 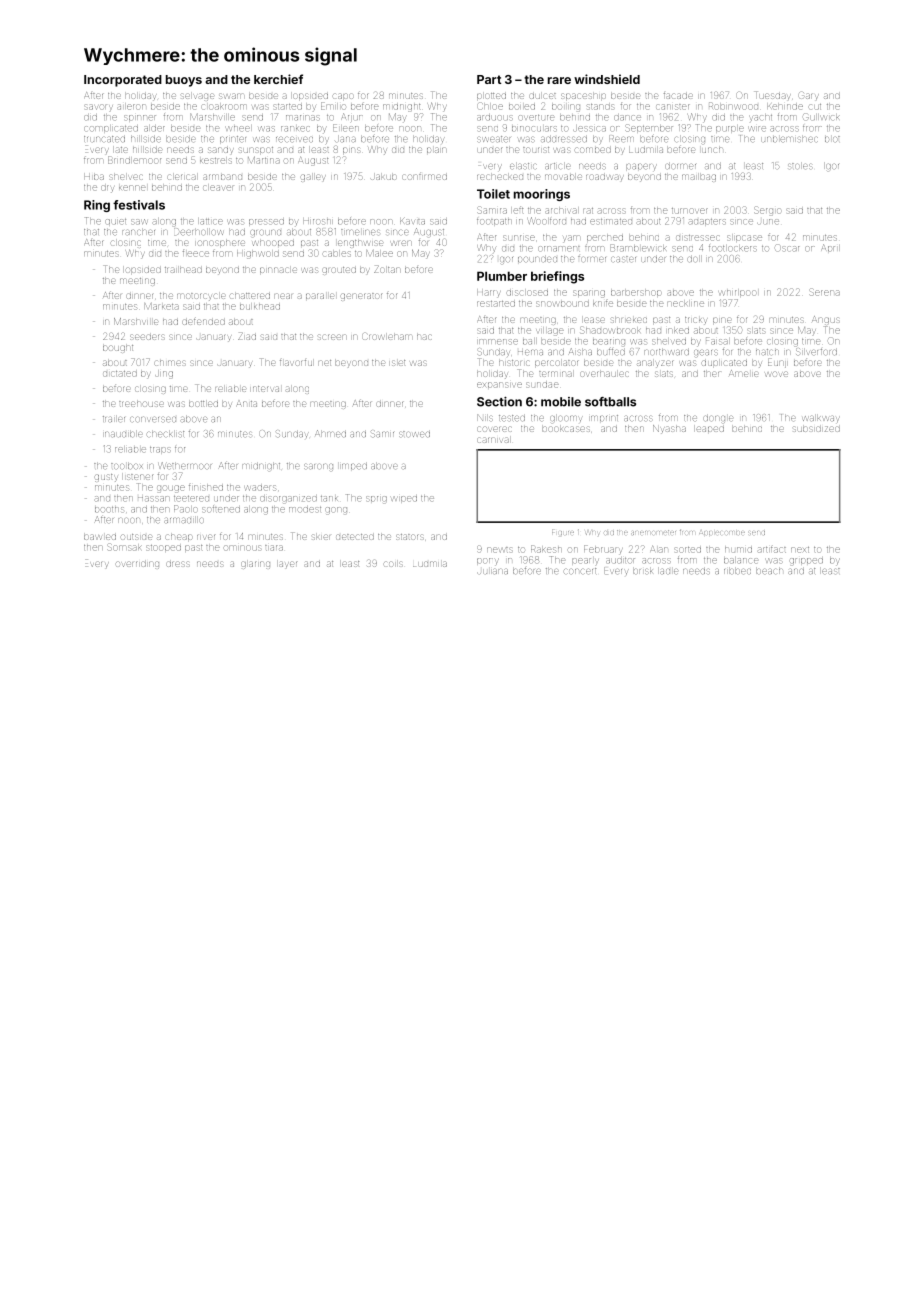 What do you see at coordinates (278, 79) in the document?
I see `kerchief` at bounding box center [278, 79].
